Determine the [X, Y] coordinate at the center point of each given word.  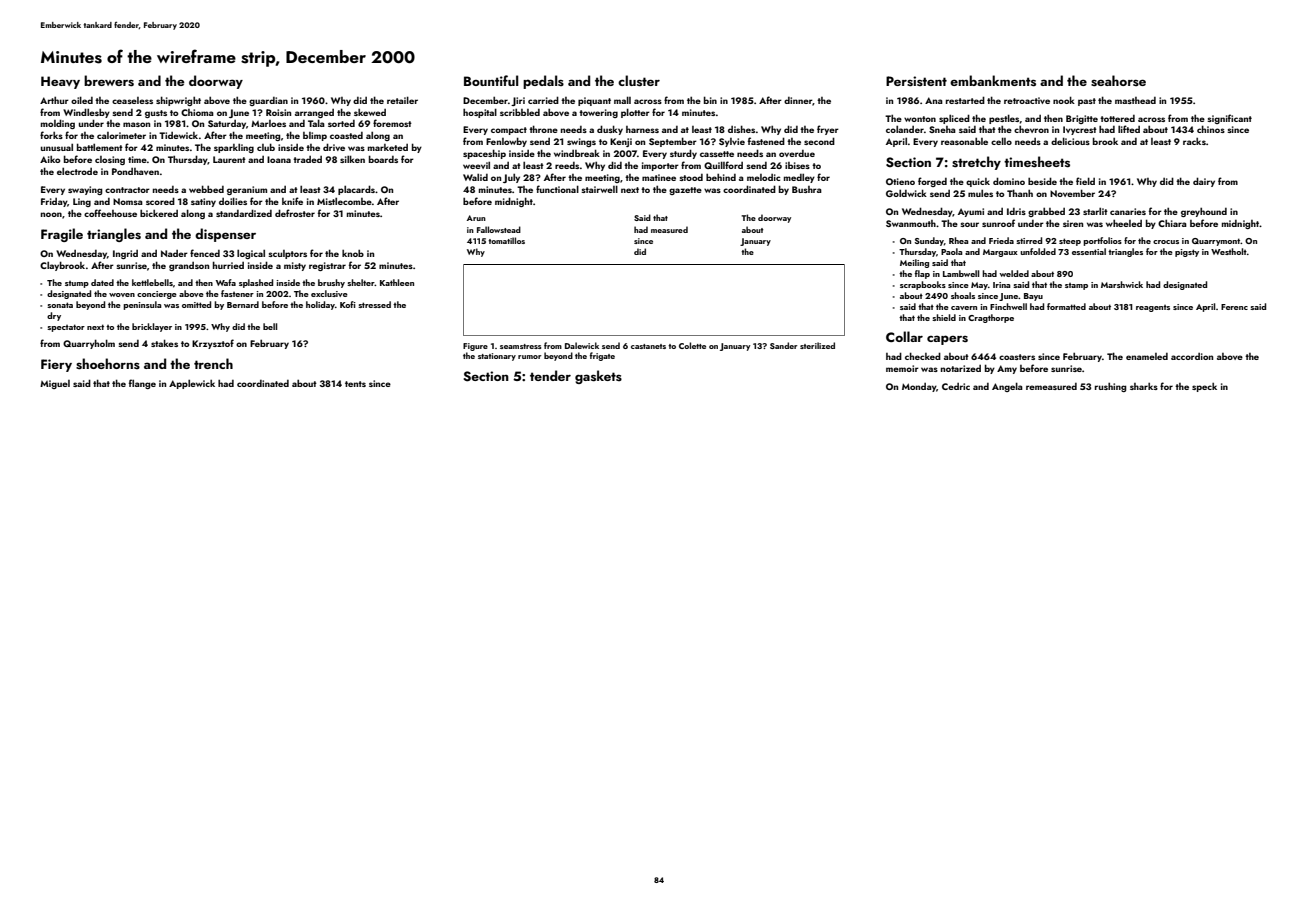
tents [355, 384]
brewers [109, 81]
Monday [919, 387]
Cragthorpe [991, 318]
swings [581, 142]
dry [54, 316]
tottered [1117, 118]
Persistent [916, 81]
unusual [57, 147]
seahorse [1118, 81]
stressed [374, 304]
